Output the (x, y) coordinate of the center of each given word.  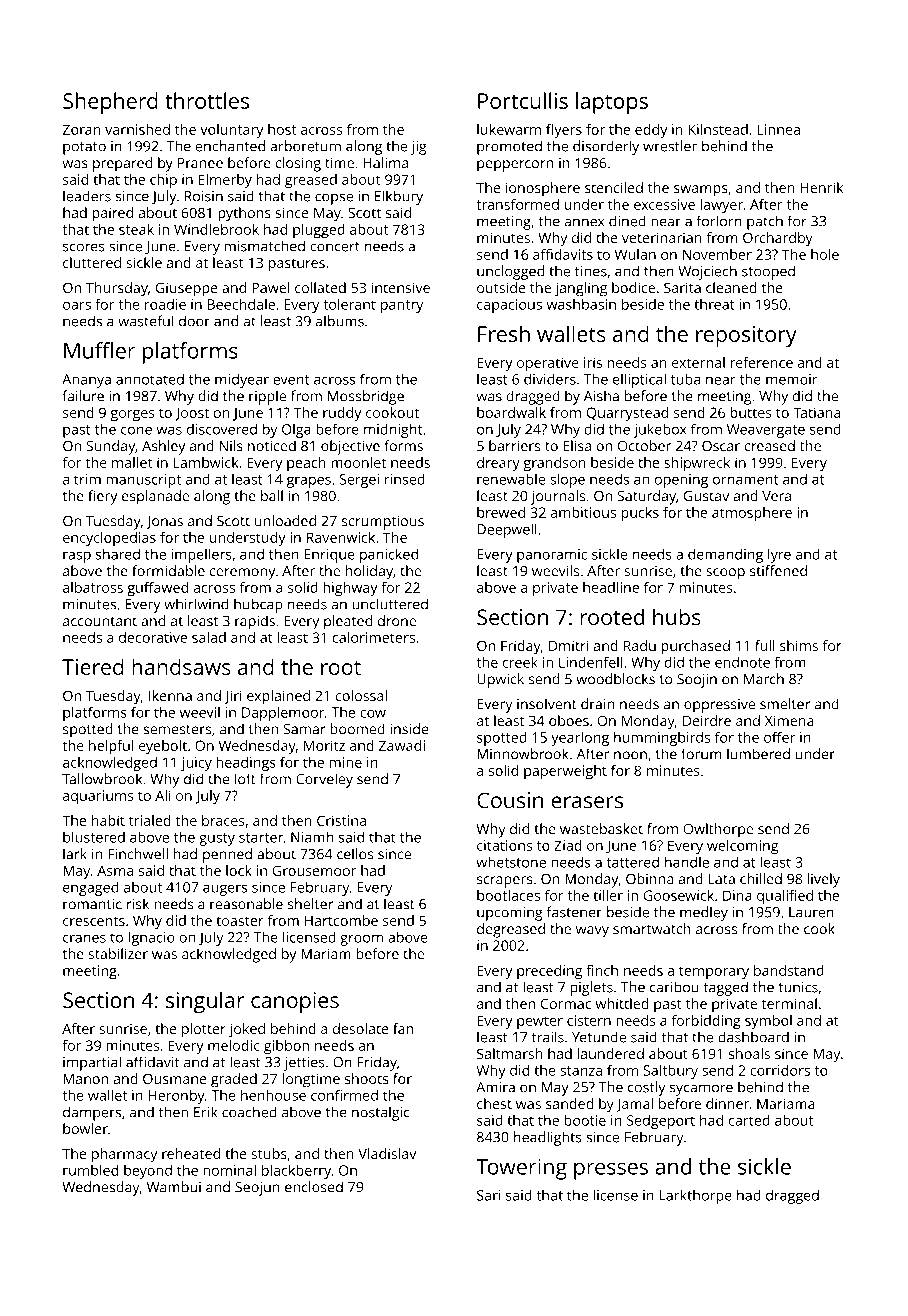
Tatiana (817, 412)
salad (209, 637)
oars (77, 306)
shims (799, 645)
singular (205, 1002)
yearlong (580, 739)
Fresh (504, 333)
